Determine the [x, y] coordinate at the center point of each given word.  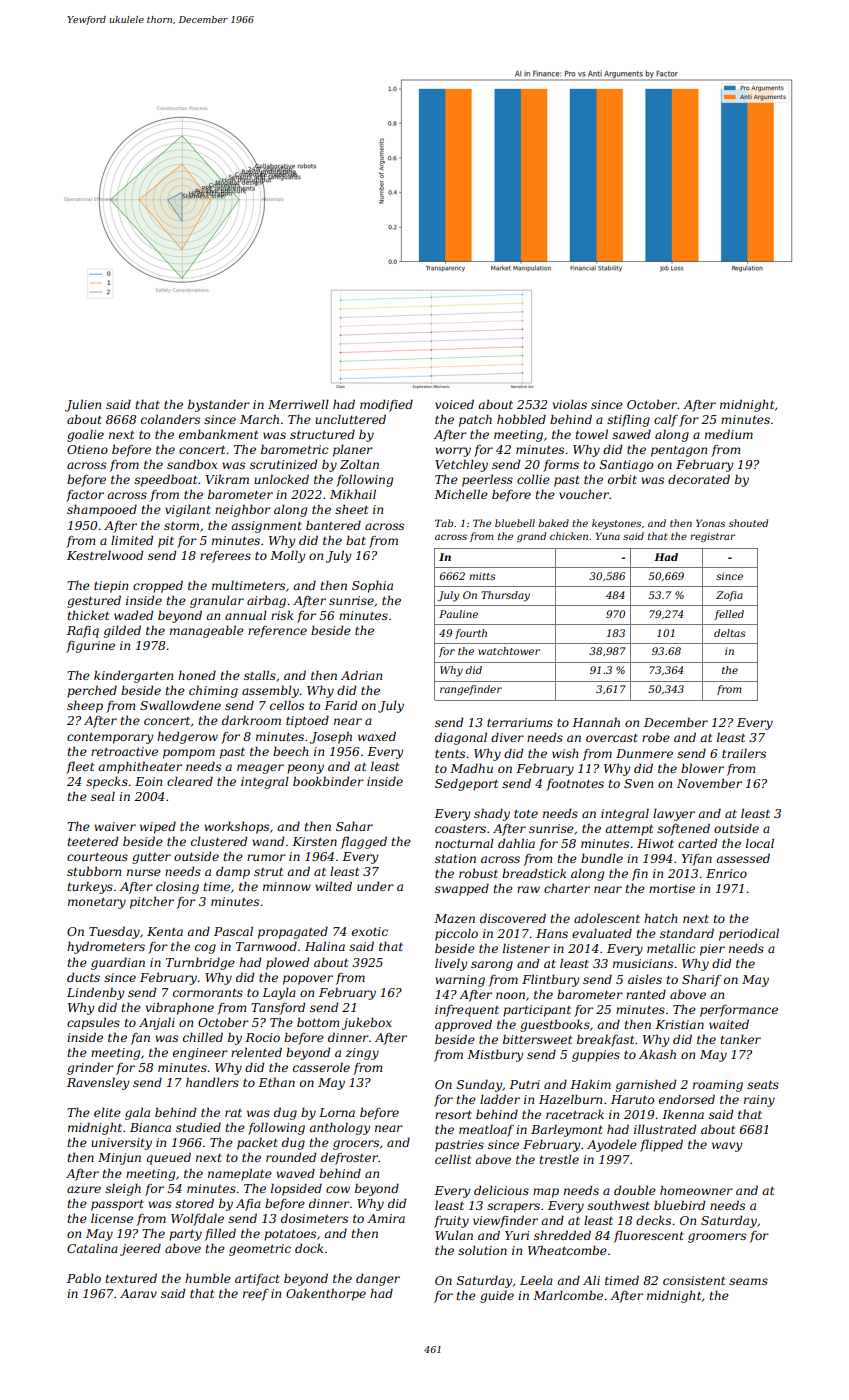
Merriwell [298, 404]
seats [763, 1085]
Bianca [150, 1127]
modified [386, 405]
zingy [362, 1054]
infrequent [467, 1011]
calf [666, 420]
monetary [97, 903]
